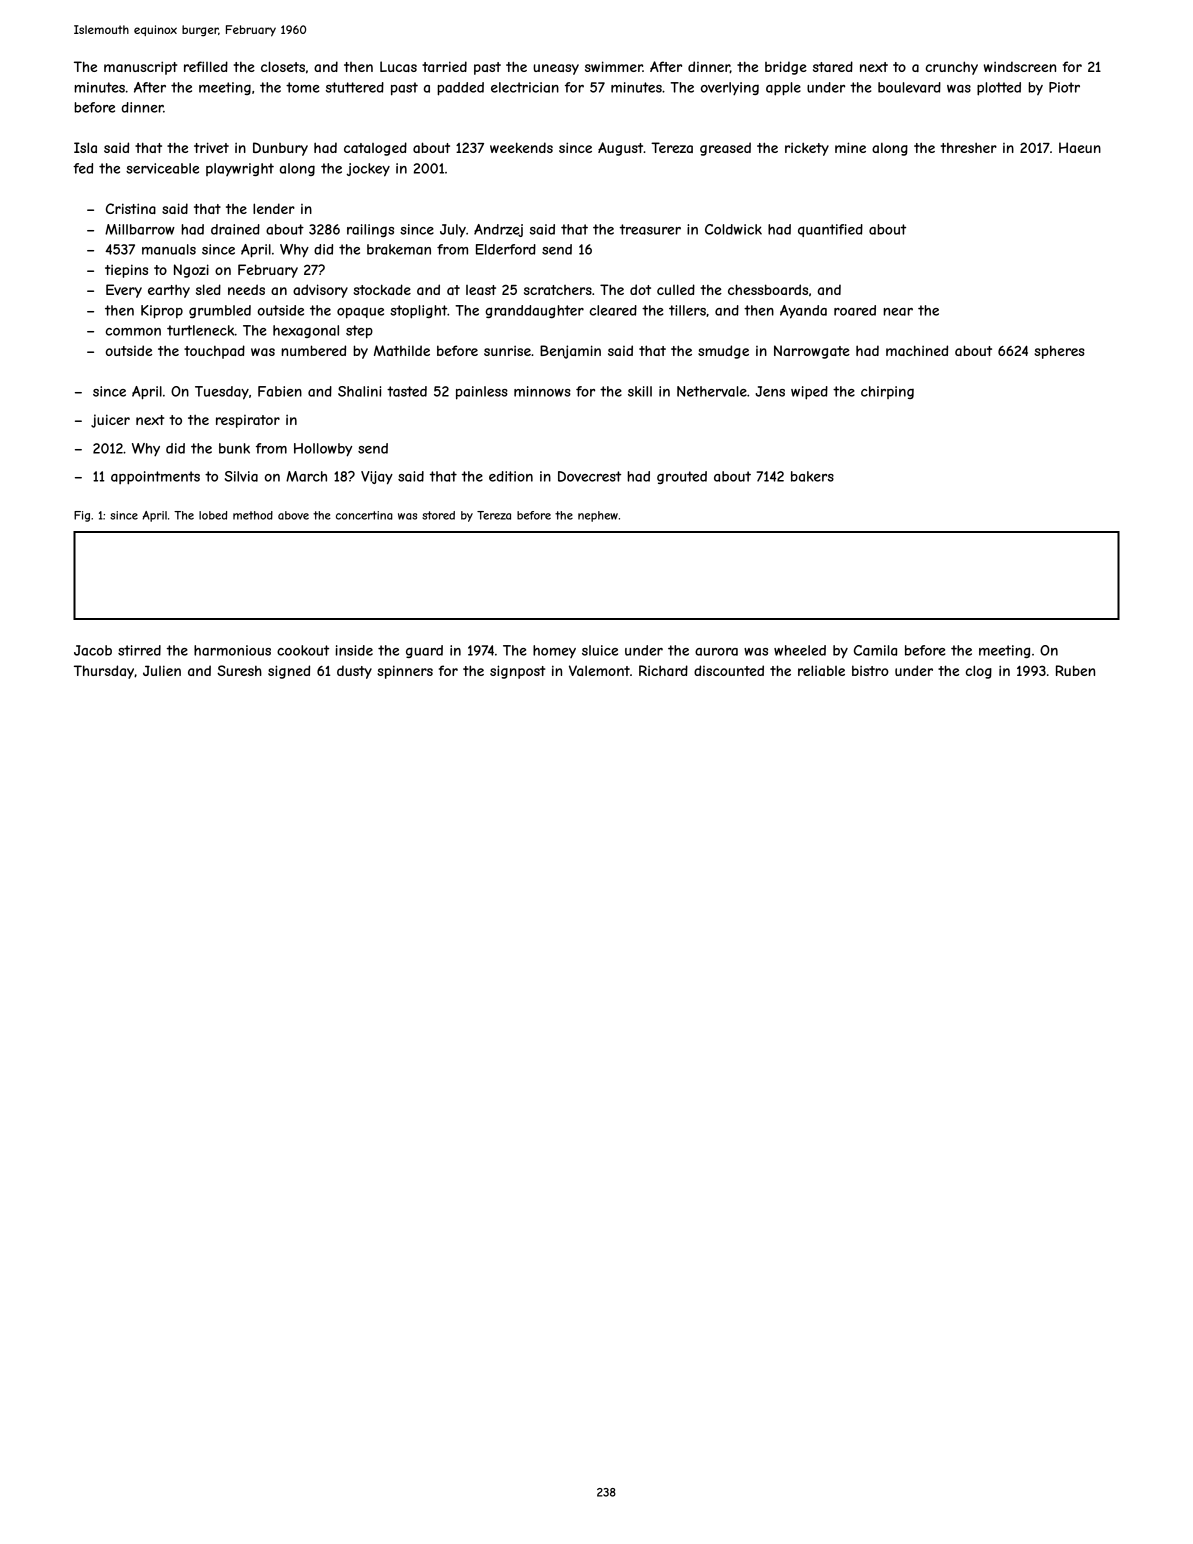 The width and height of the image is (1193, 1544). What do you see at coordinates (360, 313) in the image?
I see `opaque` at bounding box center [360, 313].
